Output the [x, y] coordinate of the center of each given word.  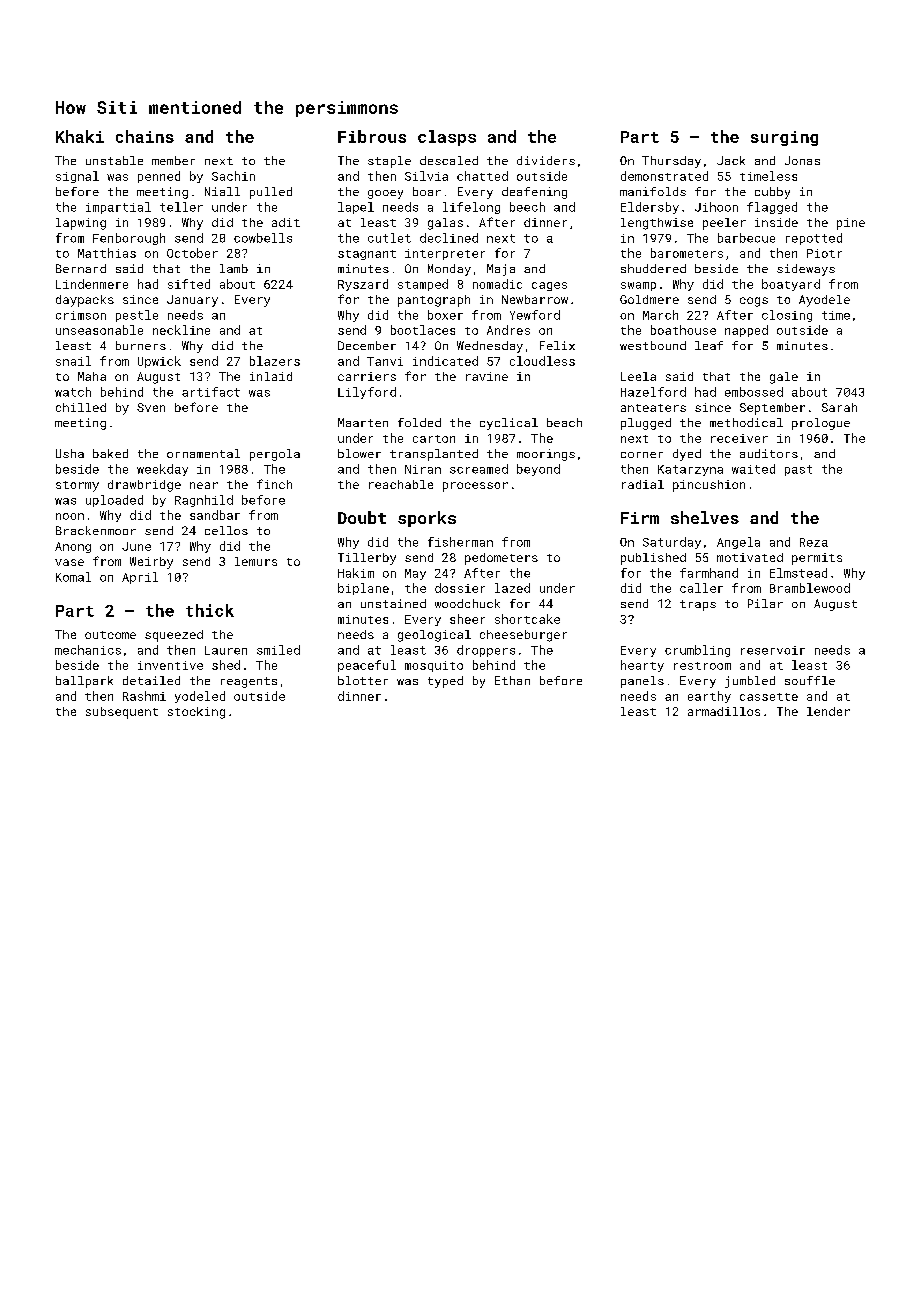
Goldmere [649, 299]
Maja [501, 270]
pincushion [709, 486]
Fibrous [372, 136]
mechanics [88, 650]
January [192, 301]
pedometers [501, 559]
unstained [393, 603]
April [140, 578]
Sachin [233, 176]
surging [784, 138]
